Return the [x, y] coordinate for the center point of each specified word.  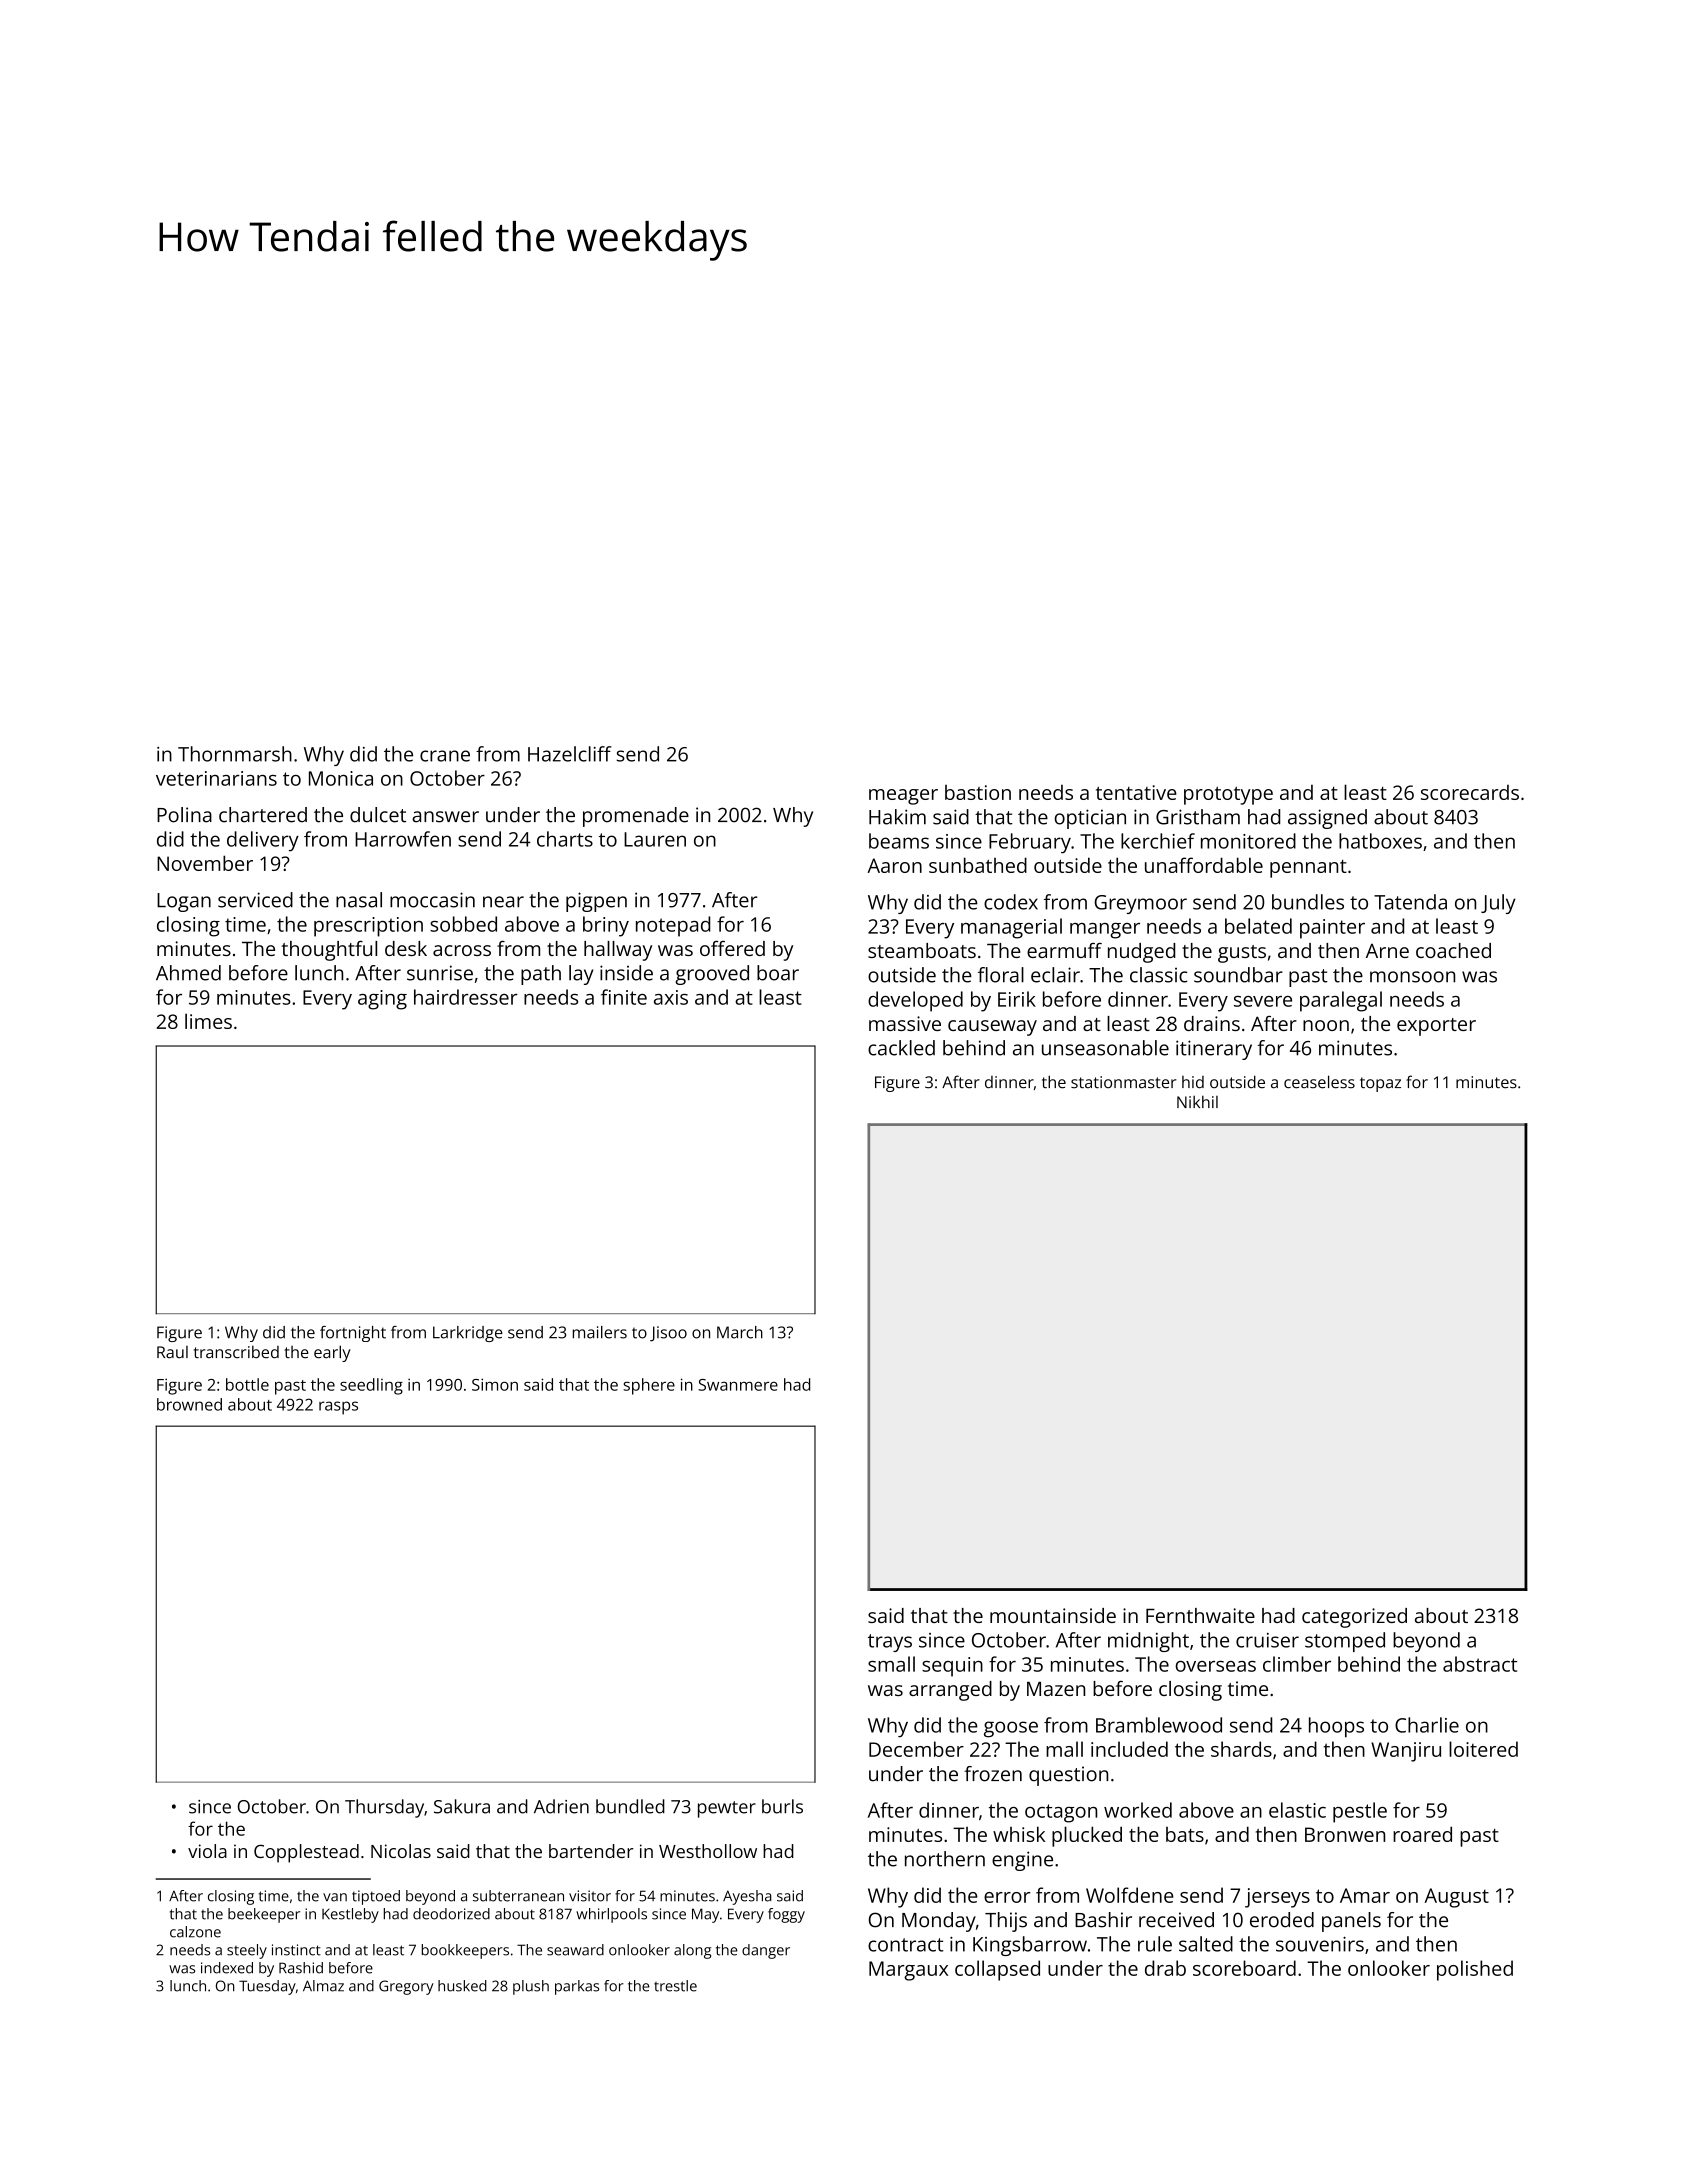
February [1030, 843]
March [740, 1332]
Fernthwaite [1200, 1615]
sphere [649, 1386]
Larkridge [468, 1334]
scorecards [1470, 792]
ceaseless [1319, 1082]
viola [207, 1851]
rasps [338, 1408]
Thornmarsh [235, 754]
